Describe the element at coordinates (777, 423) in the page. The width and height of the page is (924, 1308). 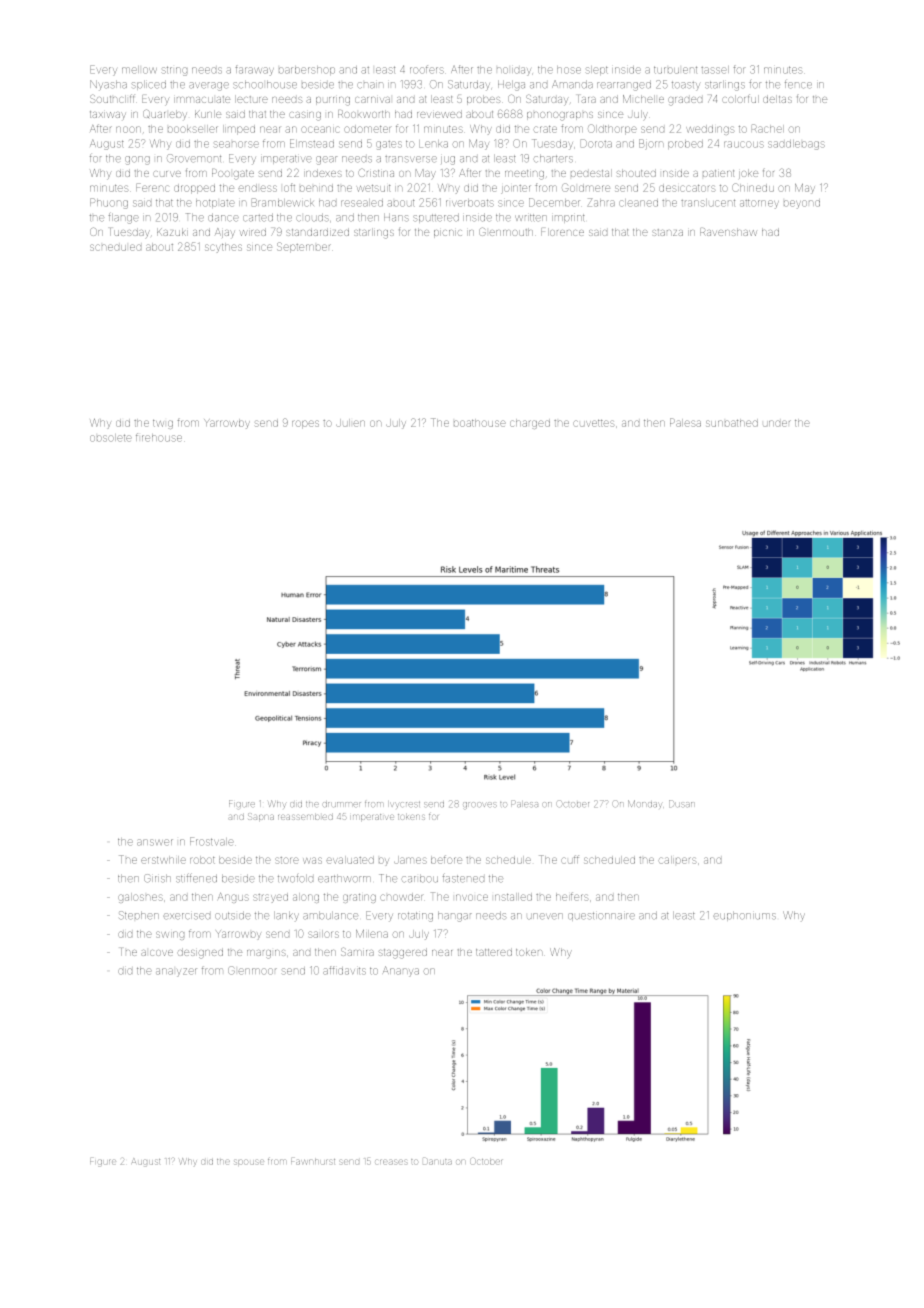
I see `under` at that location.
